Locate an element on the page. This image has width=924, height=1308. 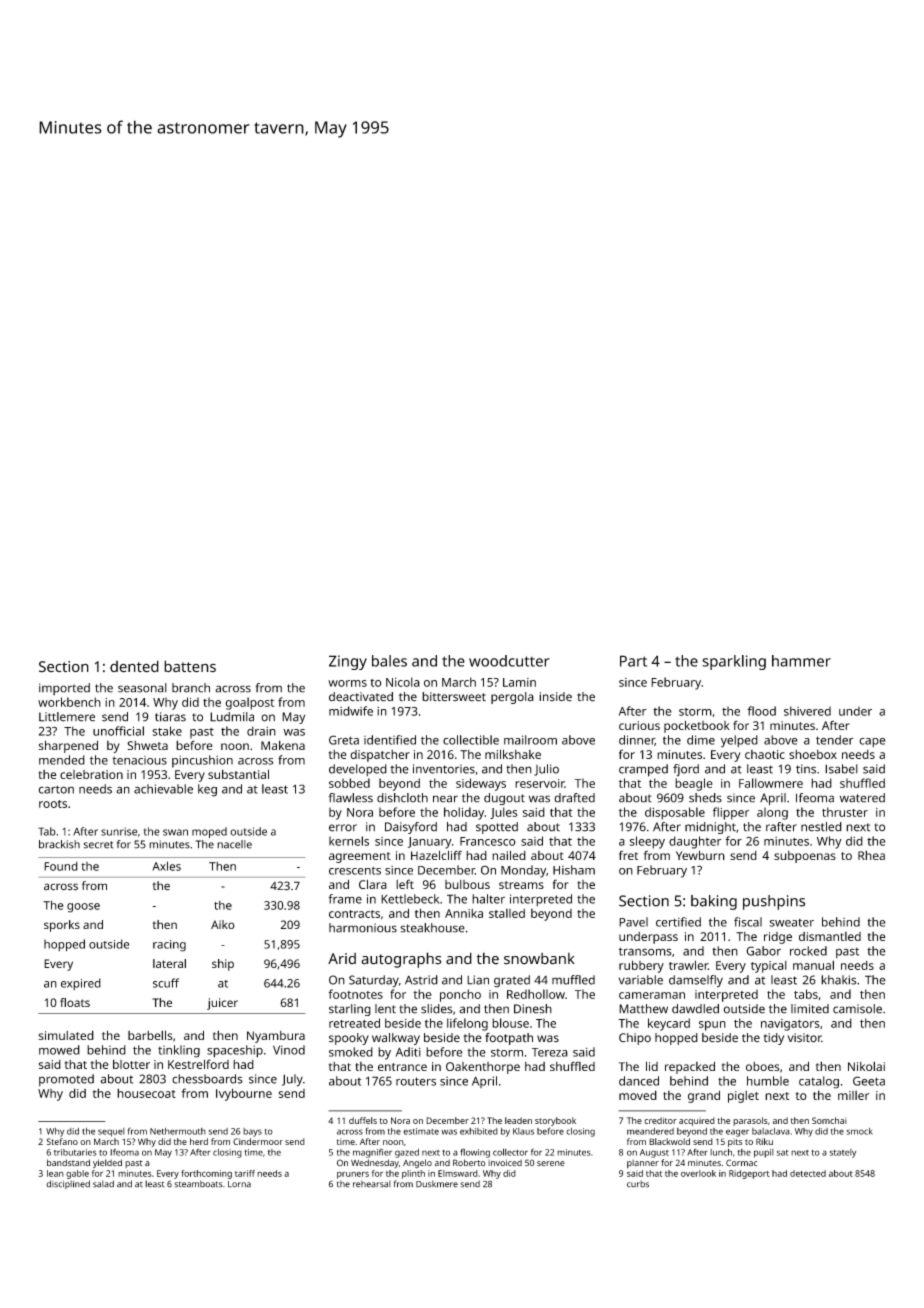
gazed is located at coordinates (407, 1153).
